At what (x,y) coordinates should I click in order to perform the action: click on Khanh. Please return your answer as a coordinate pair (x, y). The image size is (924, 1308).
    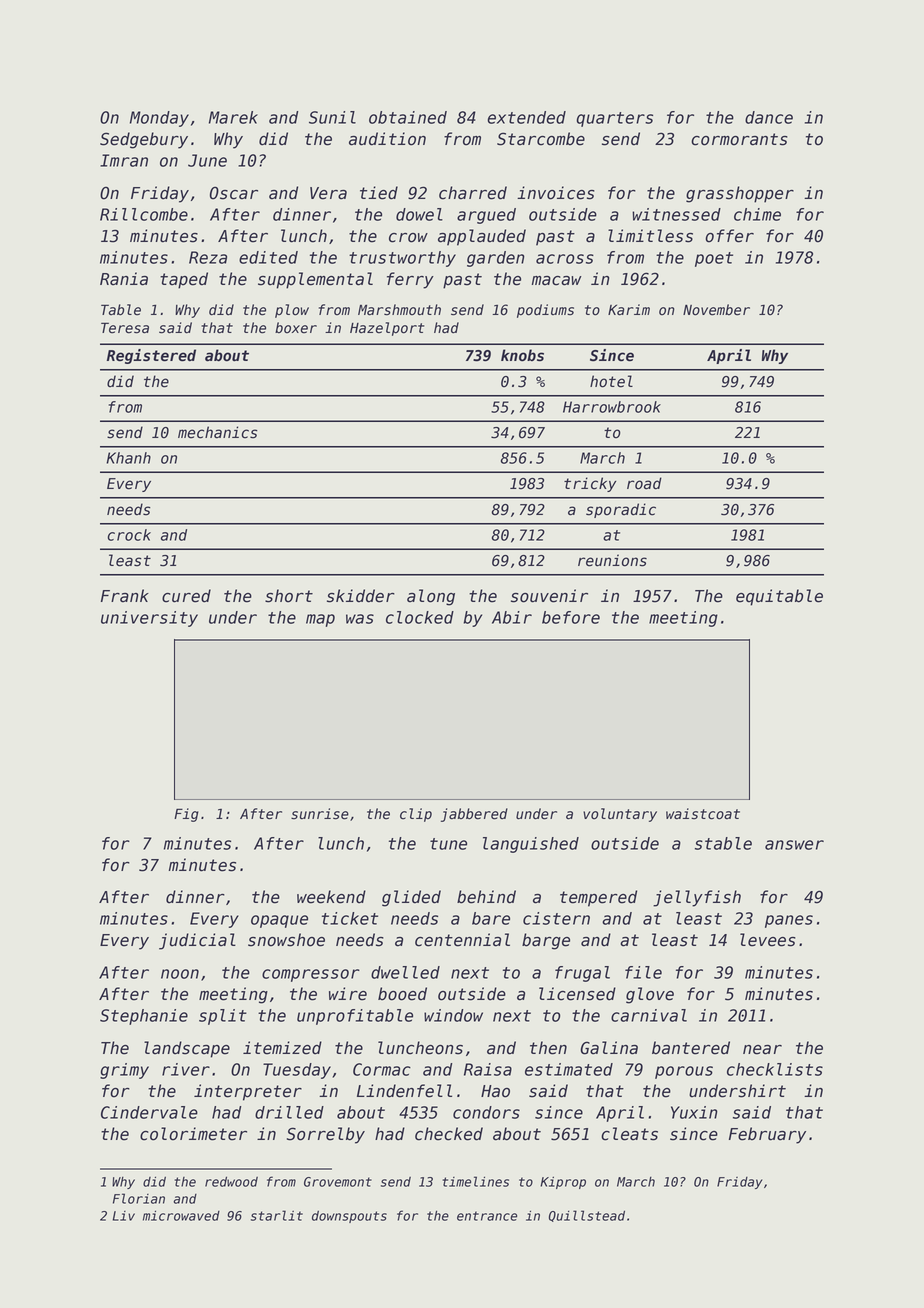
    Looking at the image, I should click on (128, 458).
